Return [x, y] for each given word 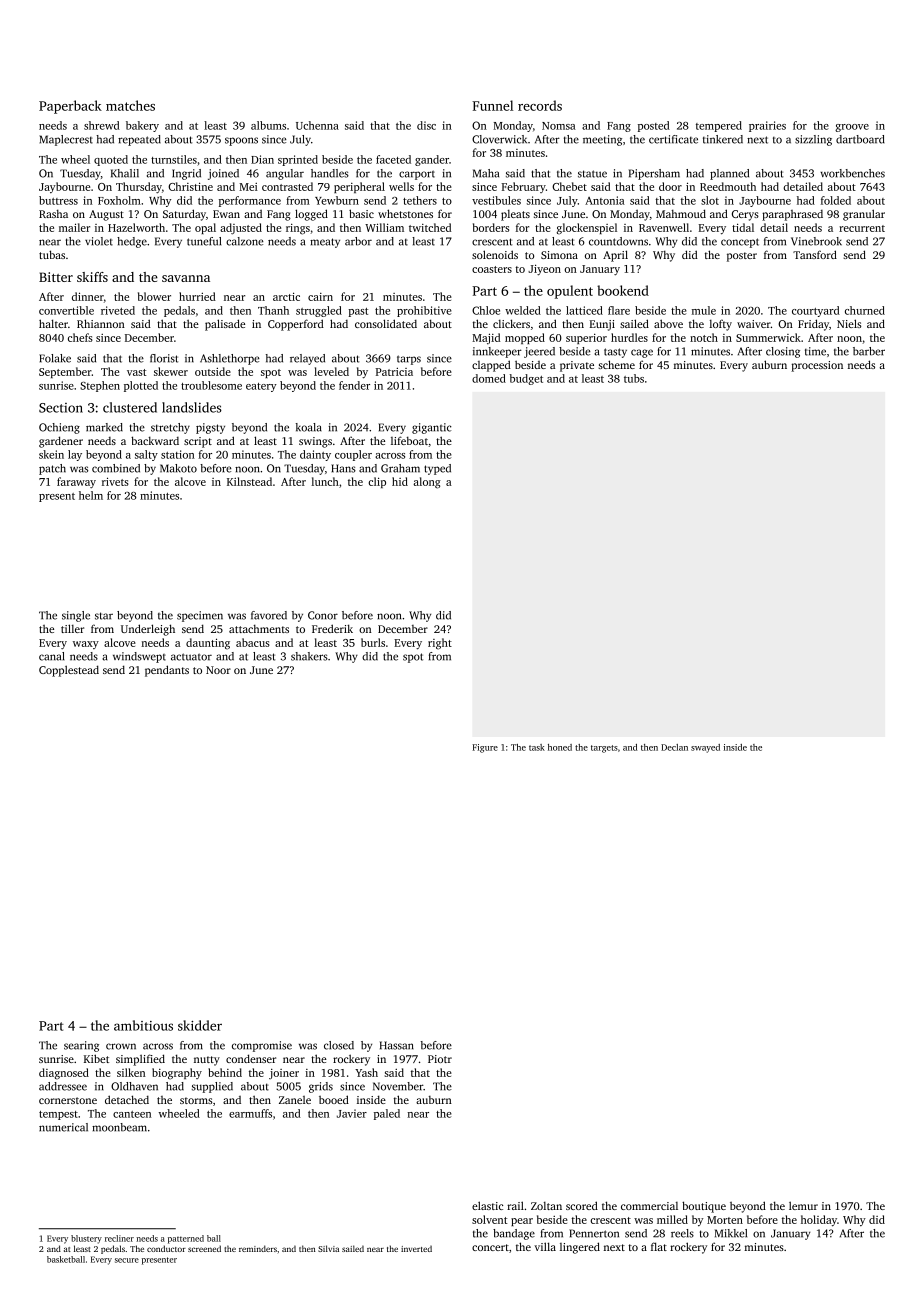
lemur [803, 1205]
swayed [705, 748]
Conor [323, 615]
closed [339, 1045]
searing [81, 1046]
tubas [52, 254]
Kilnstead [249, 481]
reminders [258, 1248]
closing [783, 352]
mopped [525, 338]
